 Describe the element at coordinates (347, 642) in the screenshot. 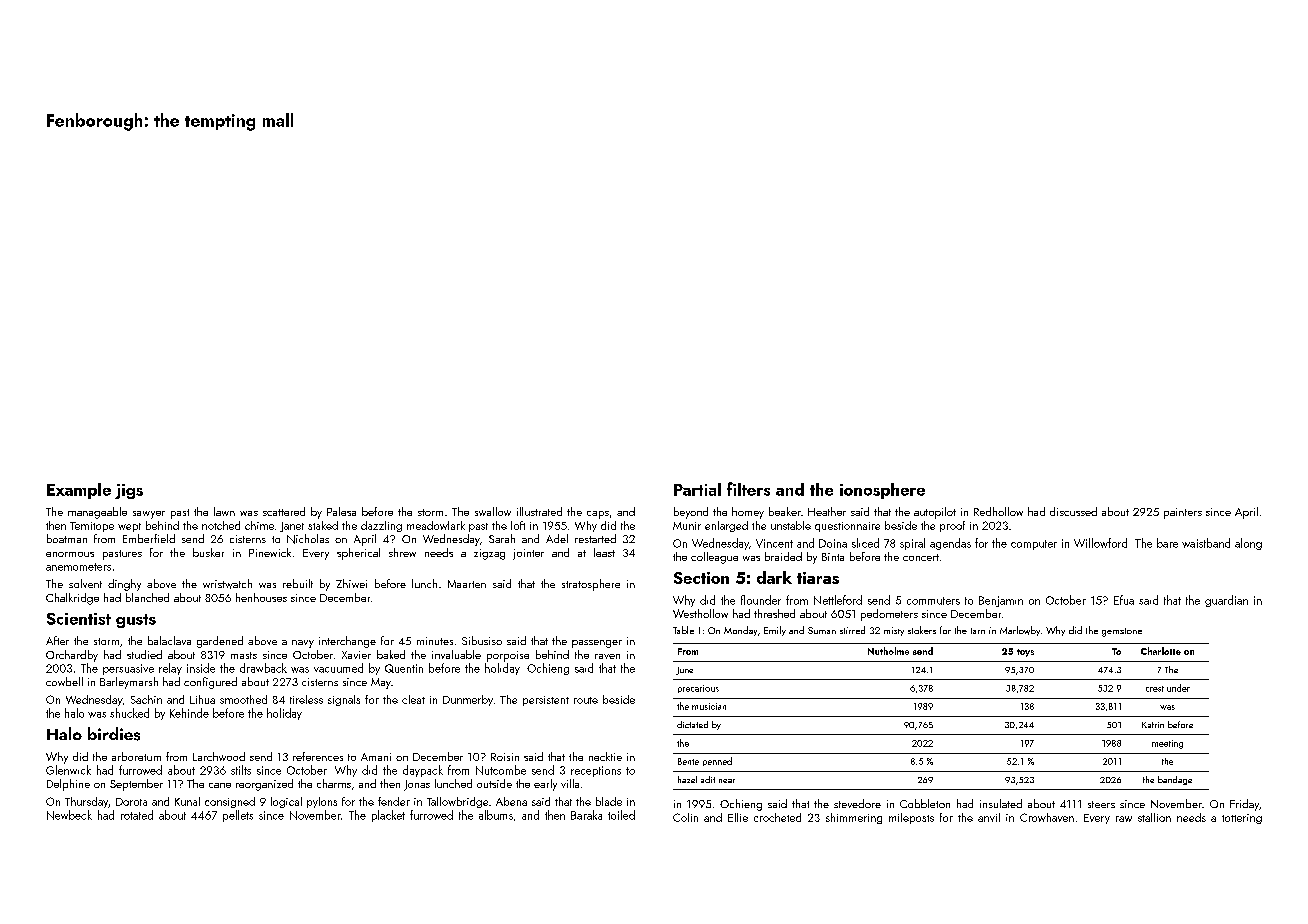

I see `interchange` at that location.
